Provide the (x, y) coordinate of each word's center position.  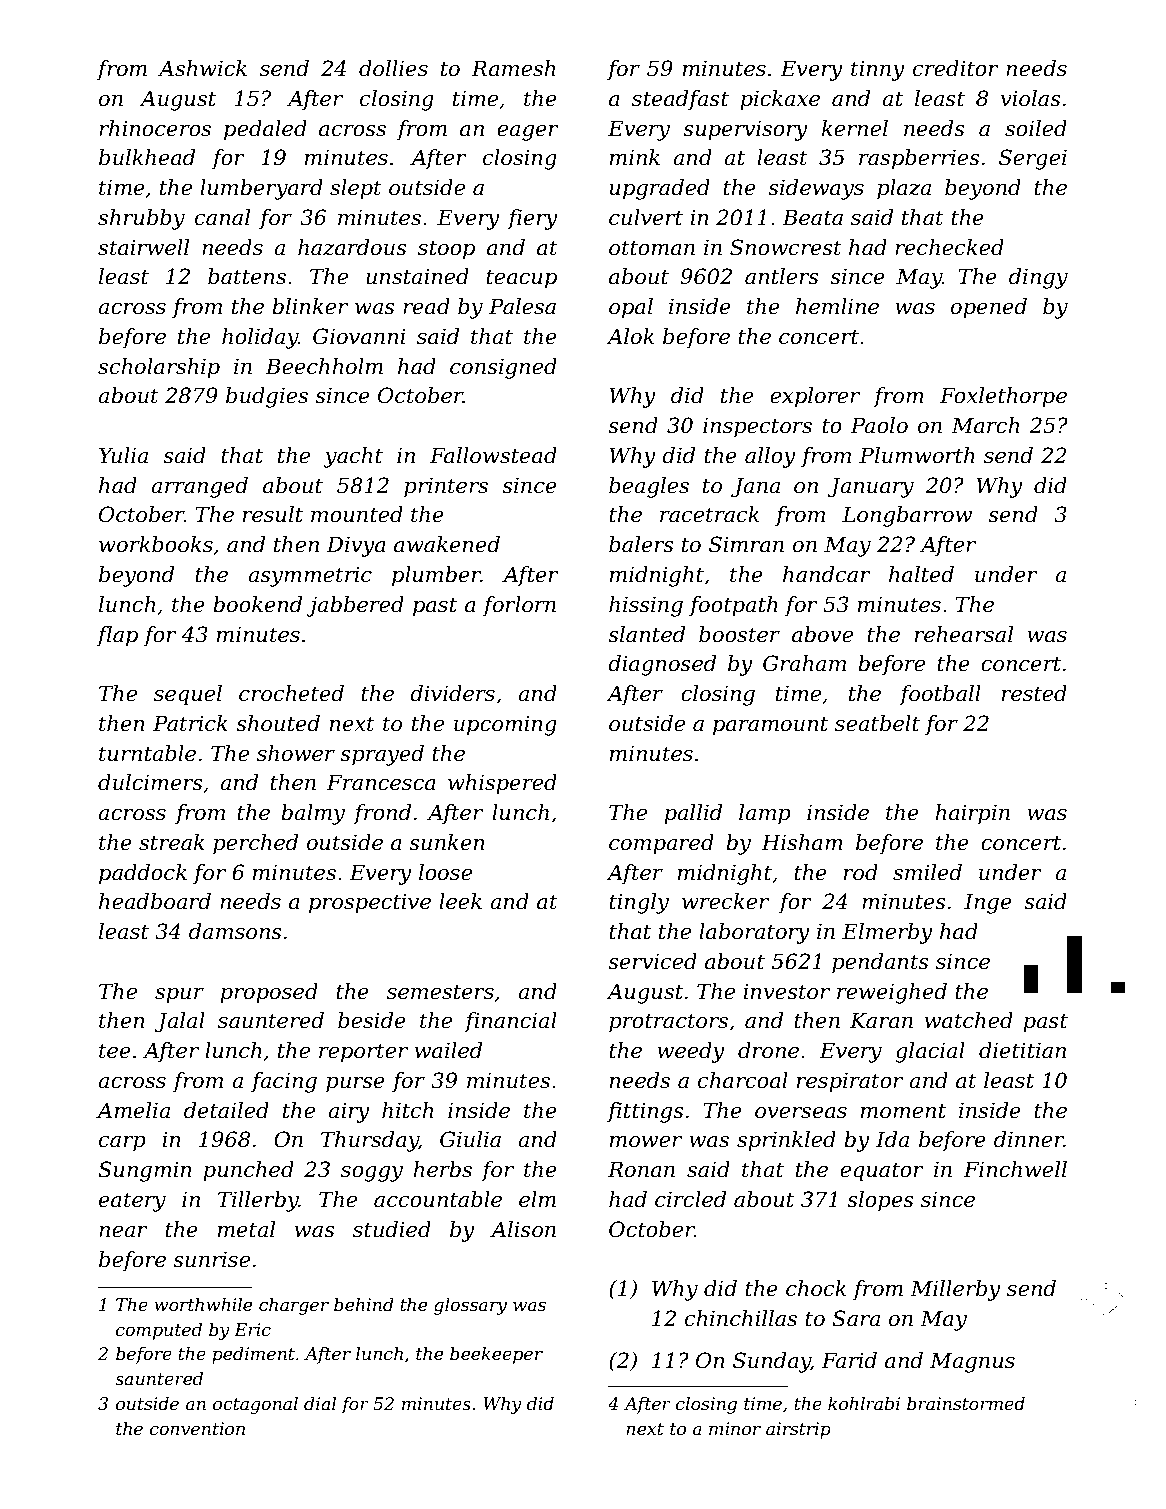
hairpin (972, 814)
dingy (1038, 278)
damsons (235, 931)
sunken (447, 842)
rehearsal (964, 634)
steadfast (680, 100)
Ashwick (202, 68)
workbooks (156, 544)
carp (122, 1144)
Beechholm (324, 366)
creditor (956, 68)
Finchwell (1015, 1169)
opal (631, 308)
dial (320, 1403)
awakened (447, 544)
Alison (523, 1229)
